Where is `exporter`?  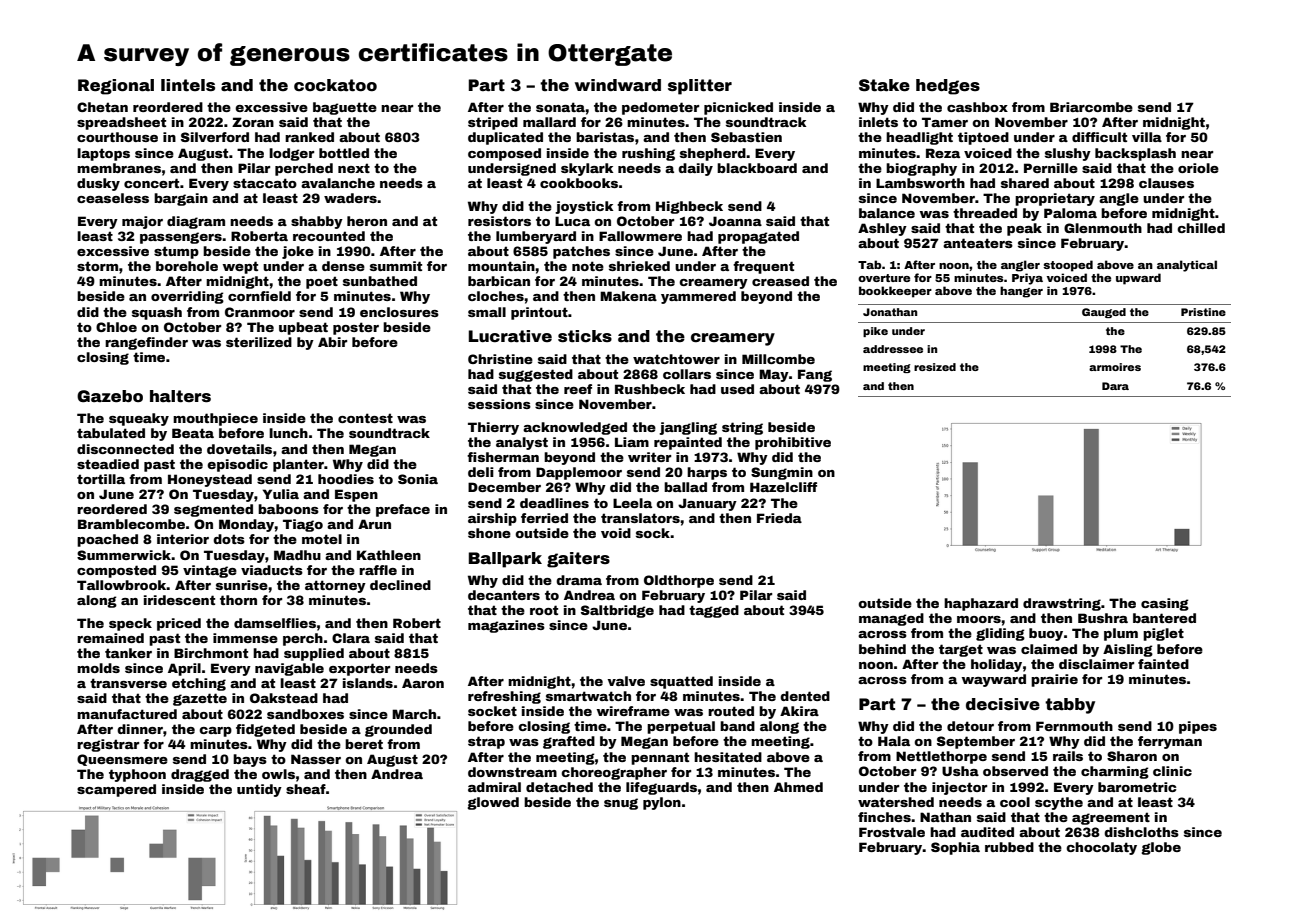
exporter is located at coordinates (359, 669).
